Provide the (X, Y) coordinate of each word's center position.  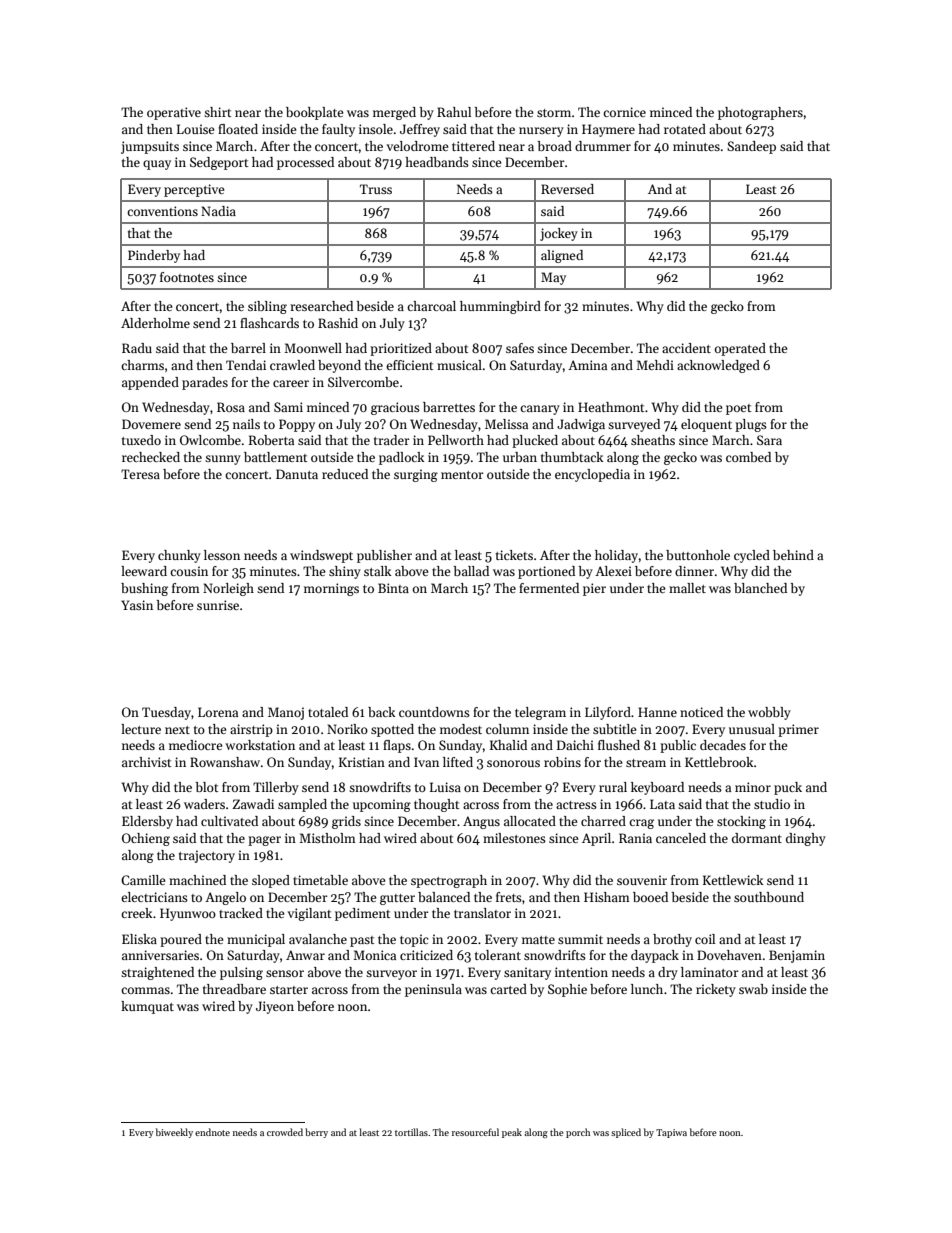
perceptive (194, 190)
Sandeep (751, 147)
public (678, 746)
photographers (760, 113)
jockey (559, 234)
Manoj (286, 713)
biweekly (174, 1133)
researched (321, 306)
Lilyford (608, 713)
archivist (147, 762)
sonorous (513, 763)
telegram (540, 713)
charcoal (431, 306)
